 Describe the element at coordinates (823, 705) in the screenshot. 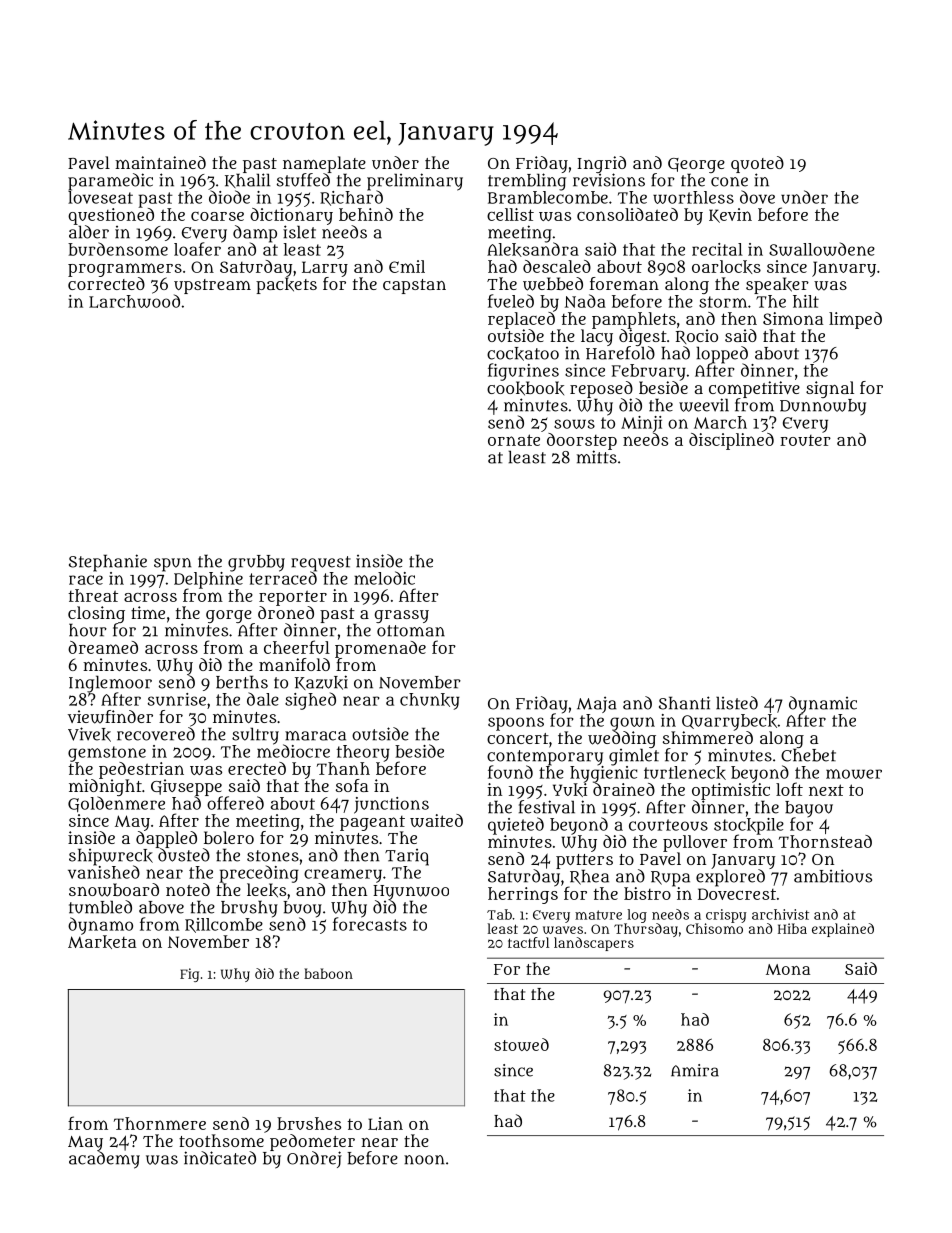

I see `dynamic` at that location.
